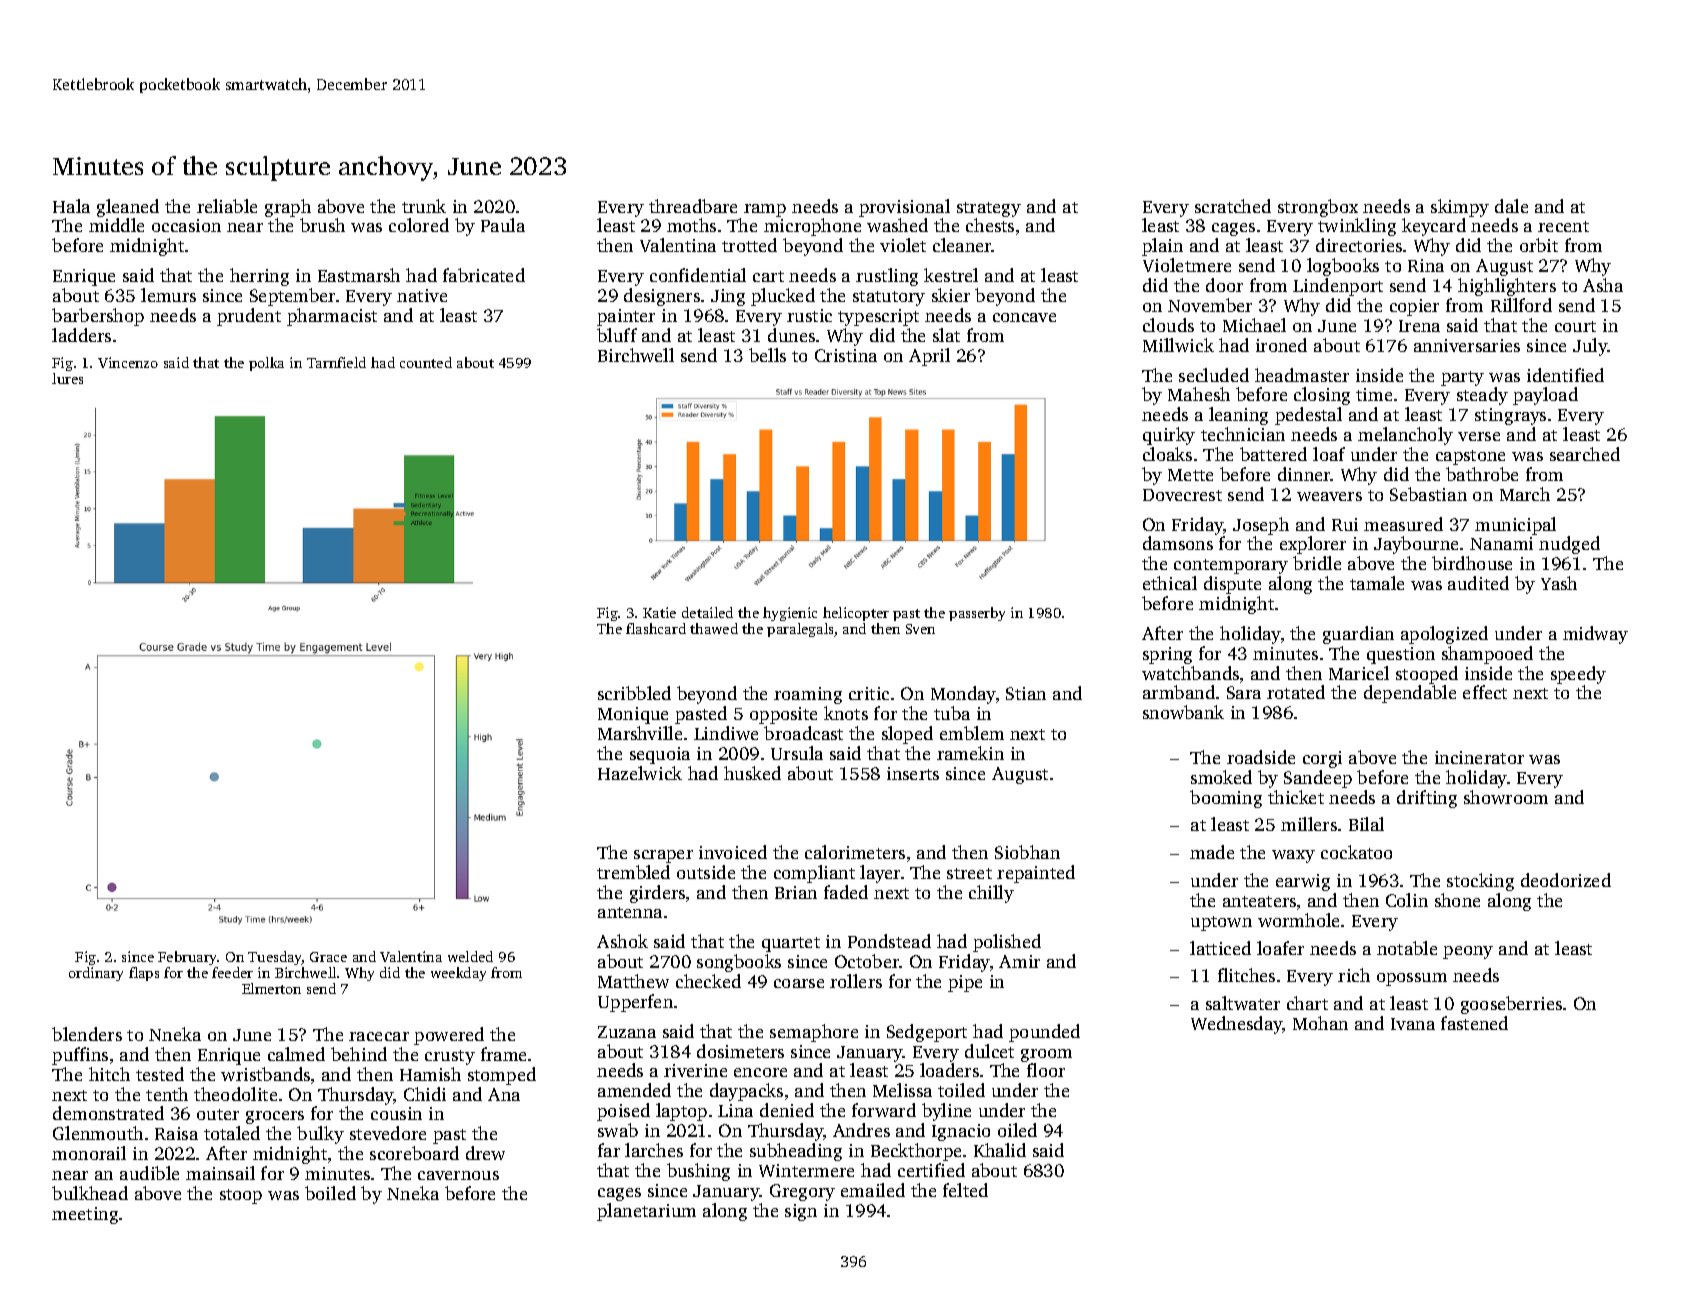 The image size is (1681, 1299). Describe the element at coordinates (275, 1117) in the page. I see `grocers` at that location.
